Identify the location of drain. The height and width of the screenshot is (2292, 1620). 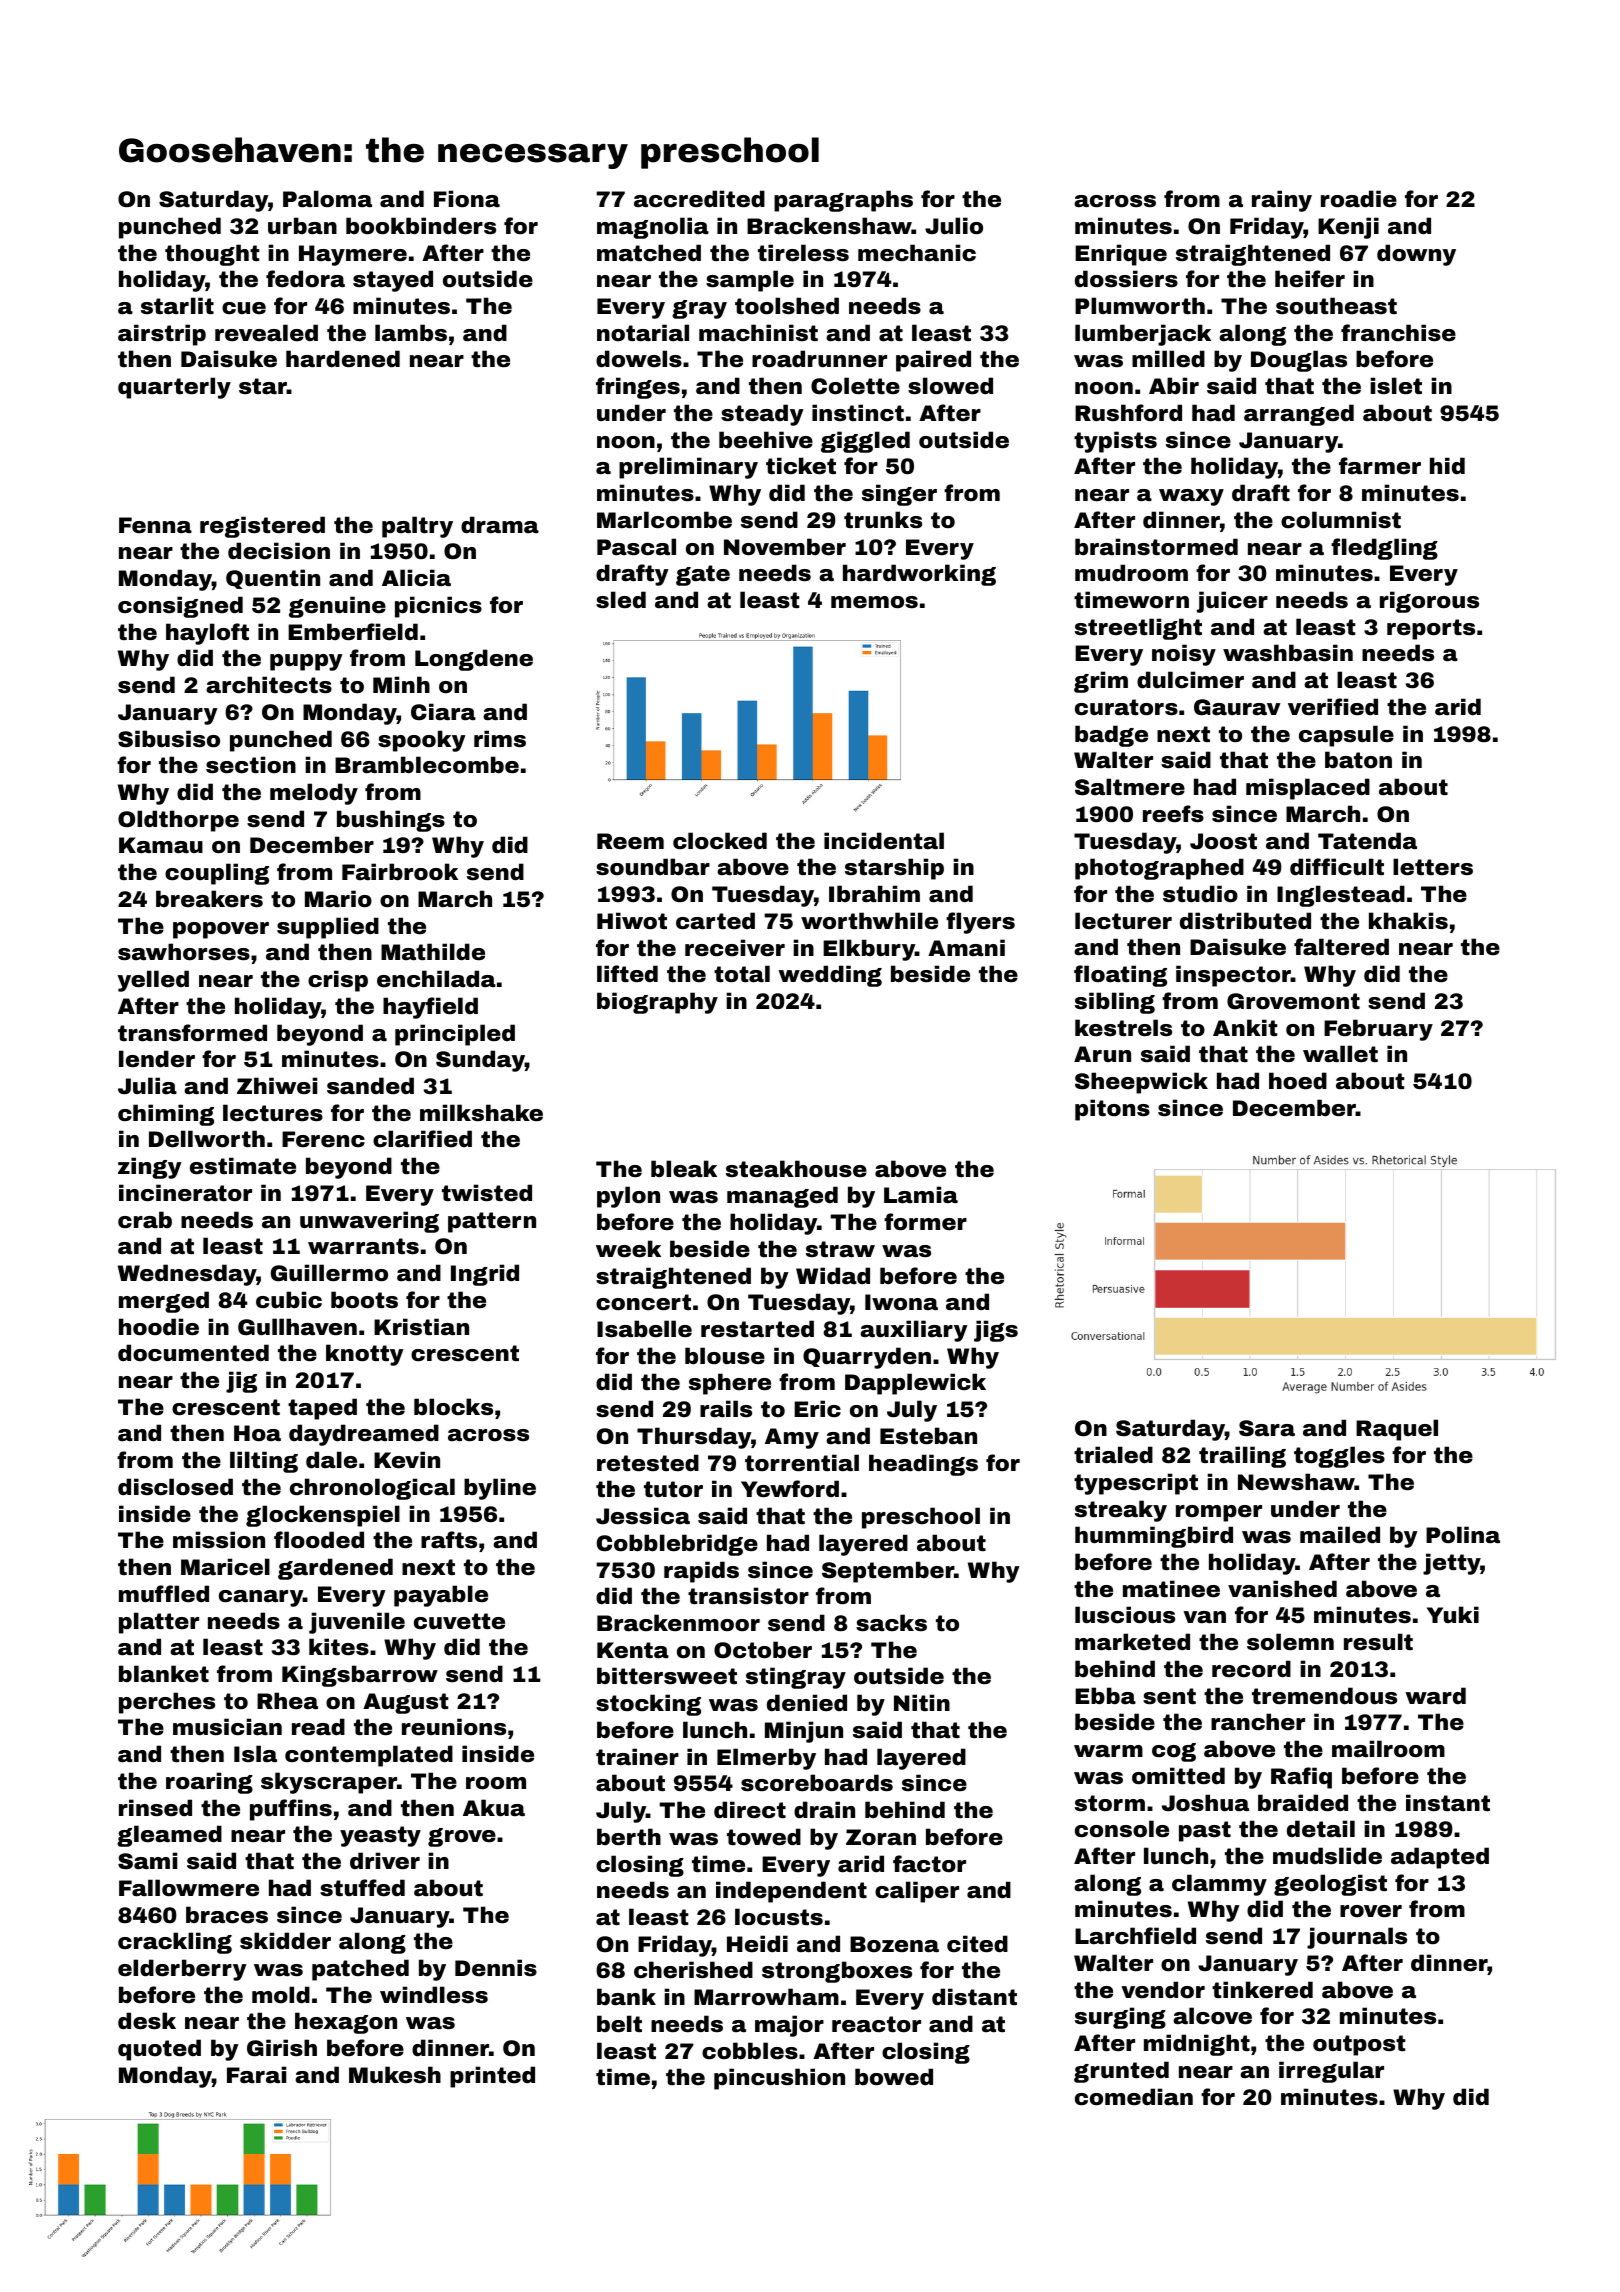
(824, 1809).
